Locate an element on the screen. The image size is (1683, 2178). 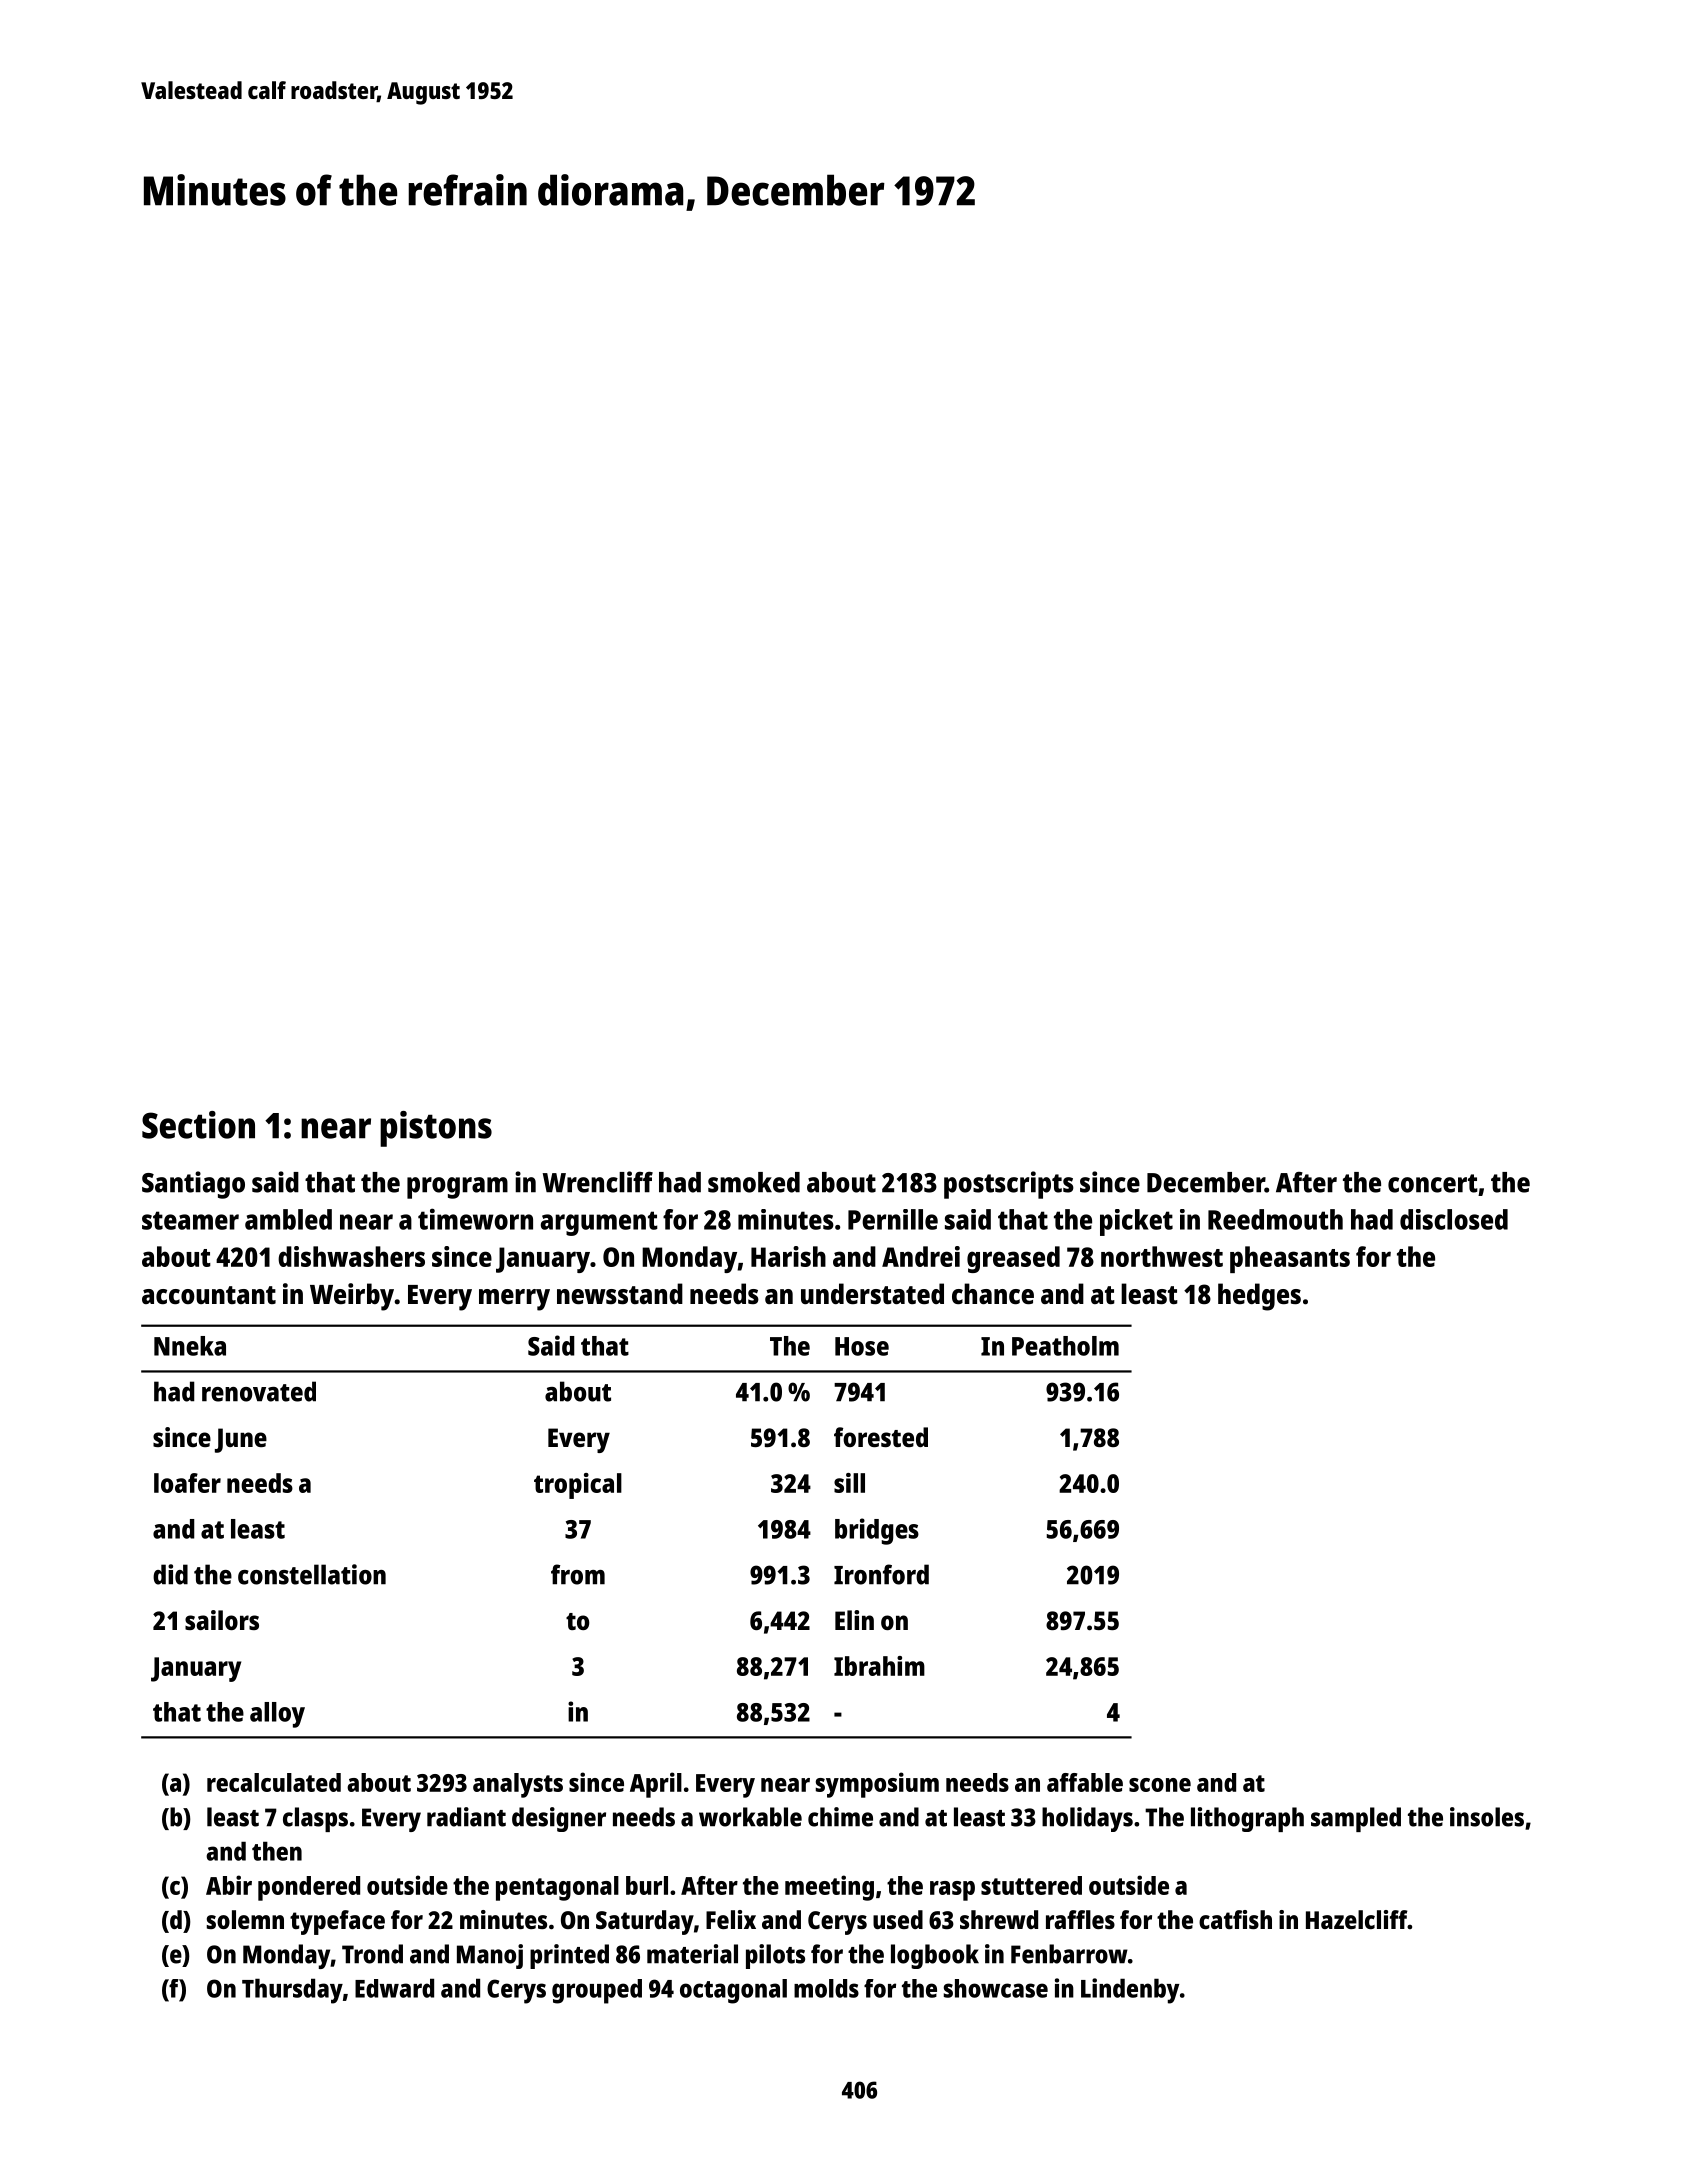
Manoj is located at coordinates (490, 1956).
